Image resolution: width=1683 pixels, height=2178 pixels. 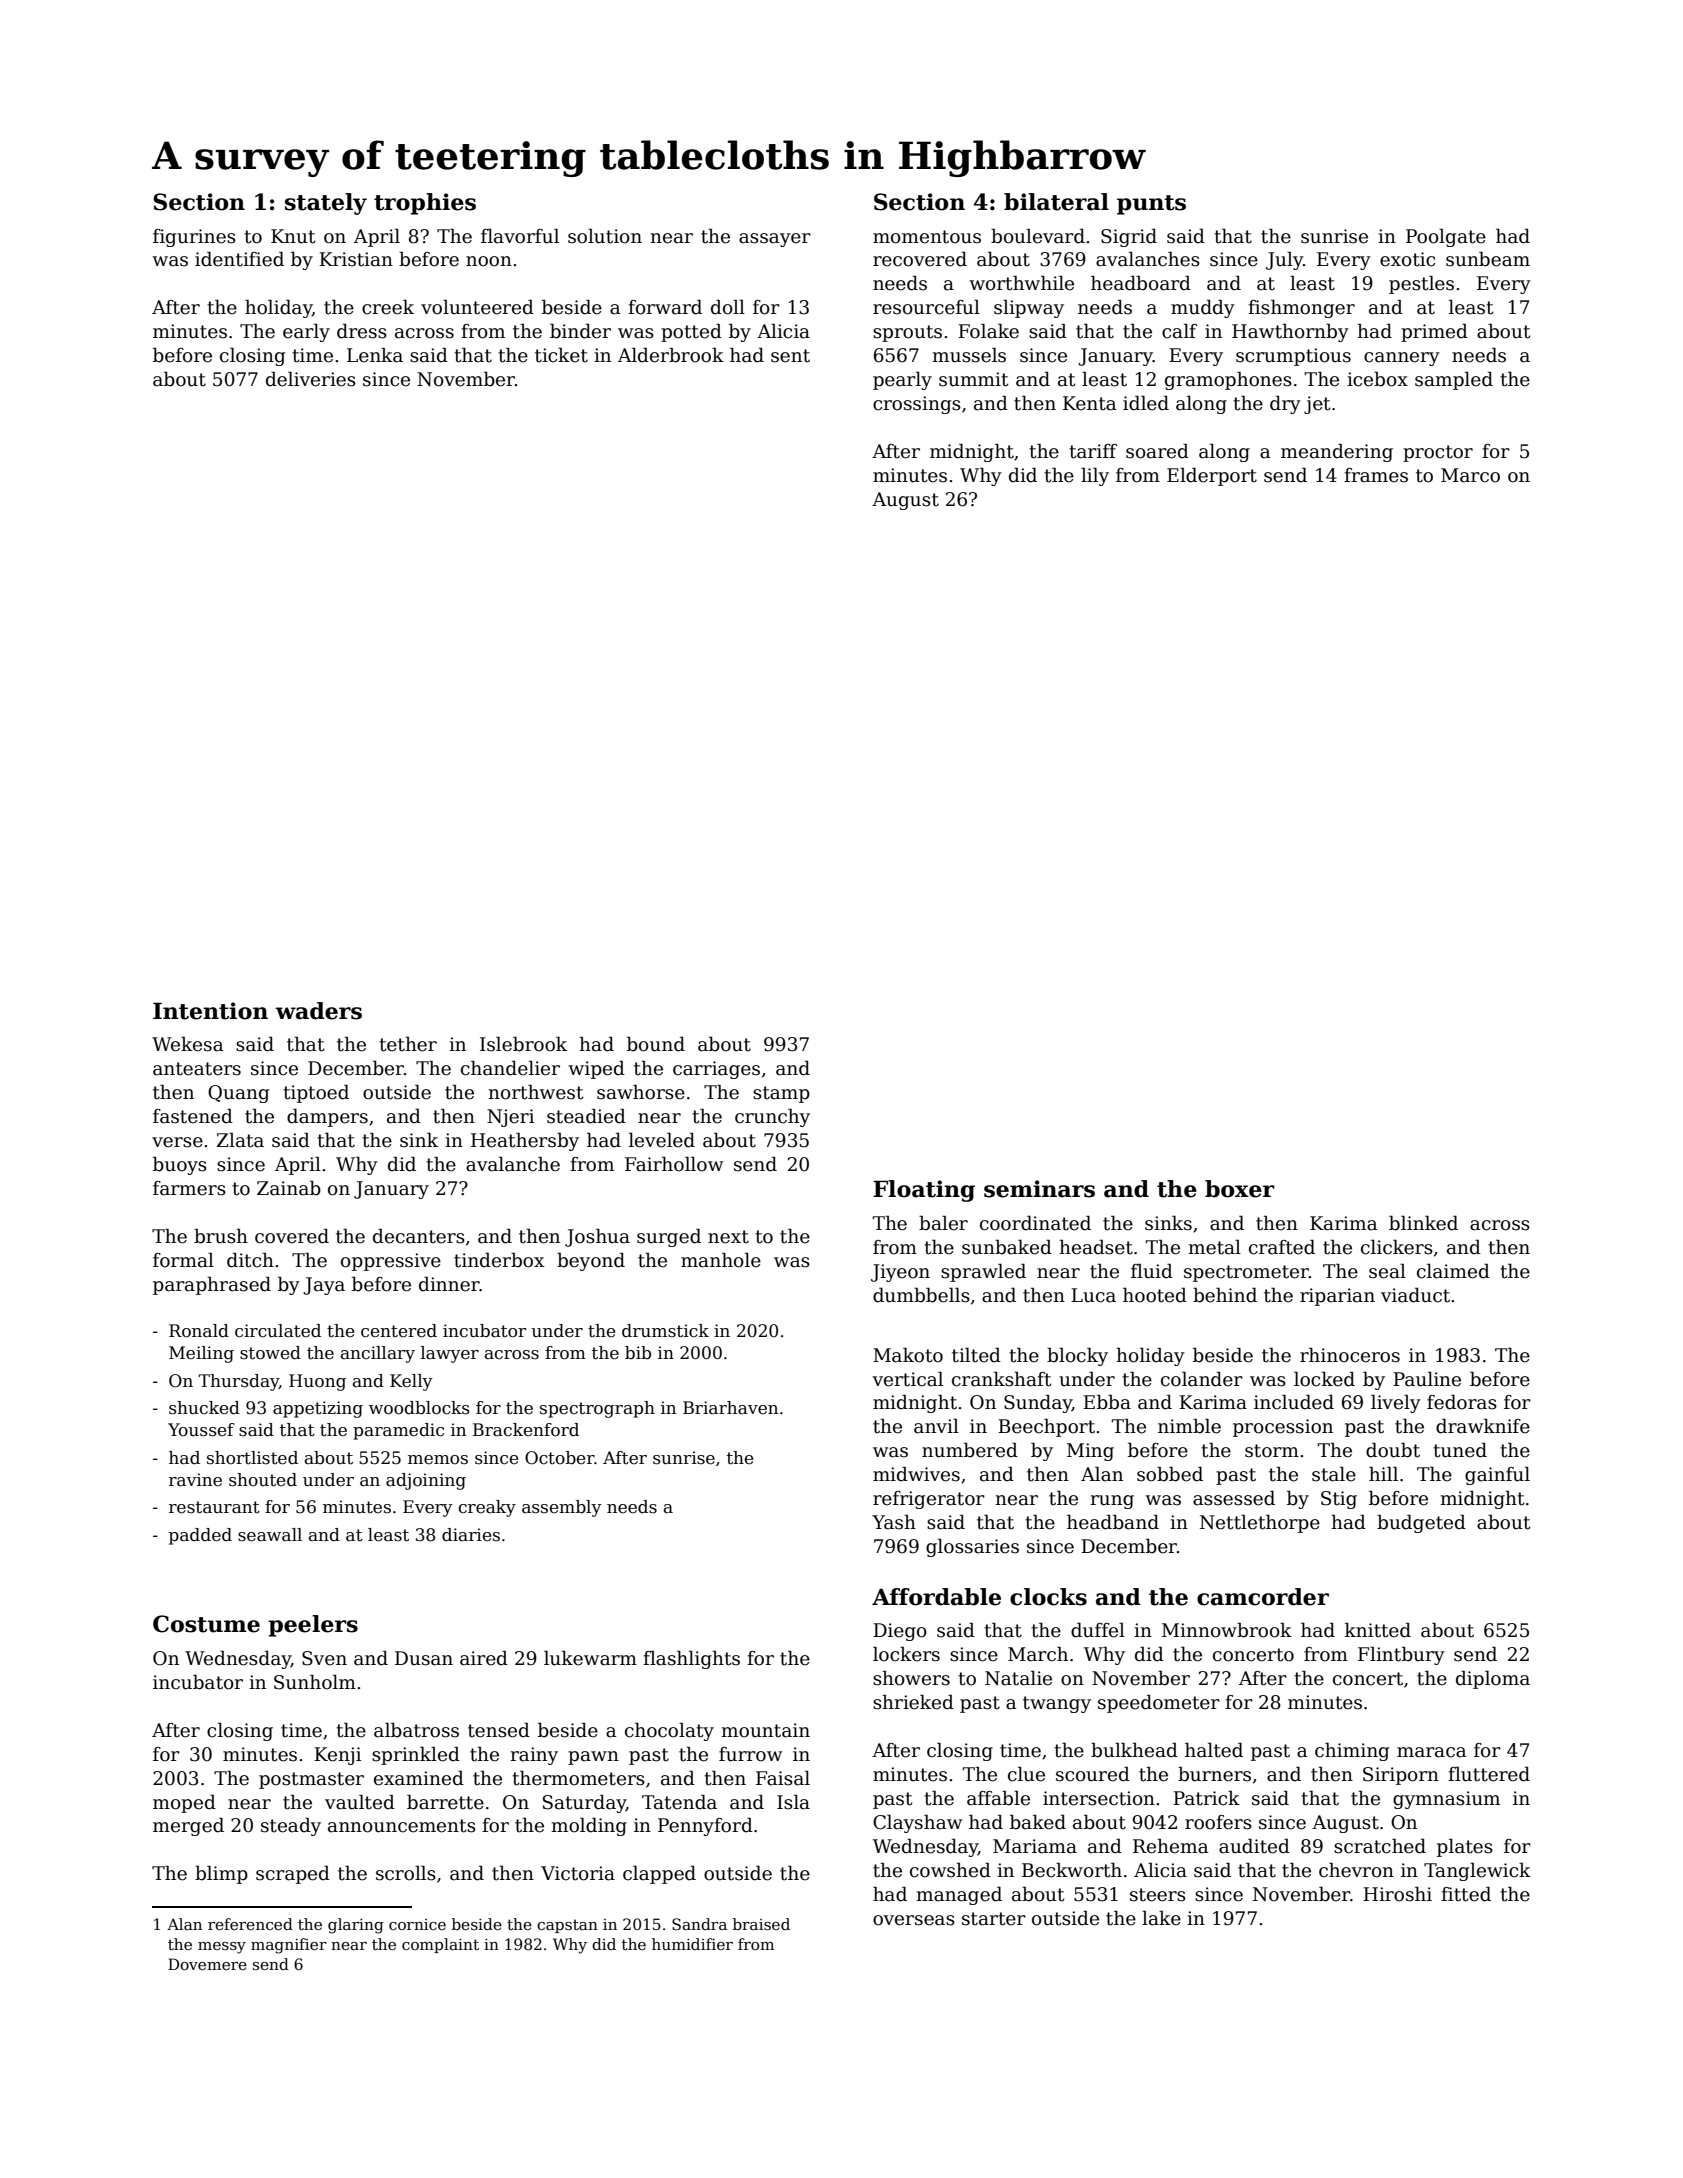 I want to click on waders, so click(x=318, y=1011).
